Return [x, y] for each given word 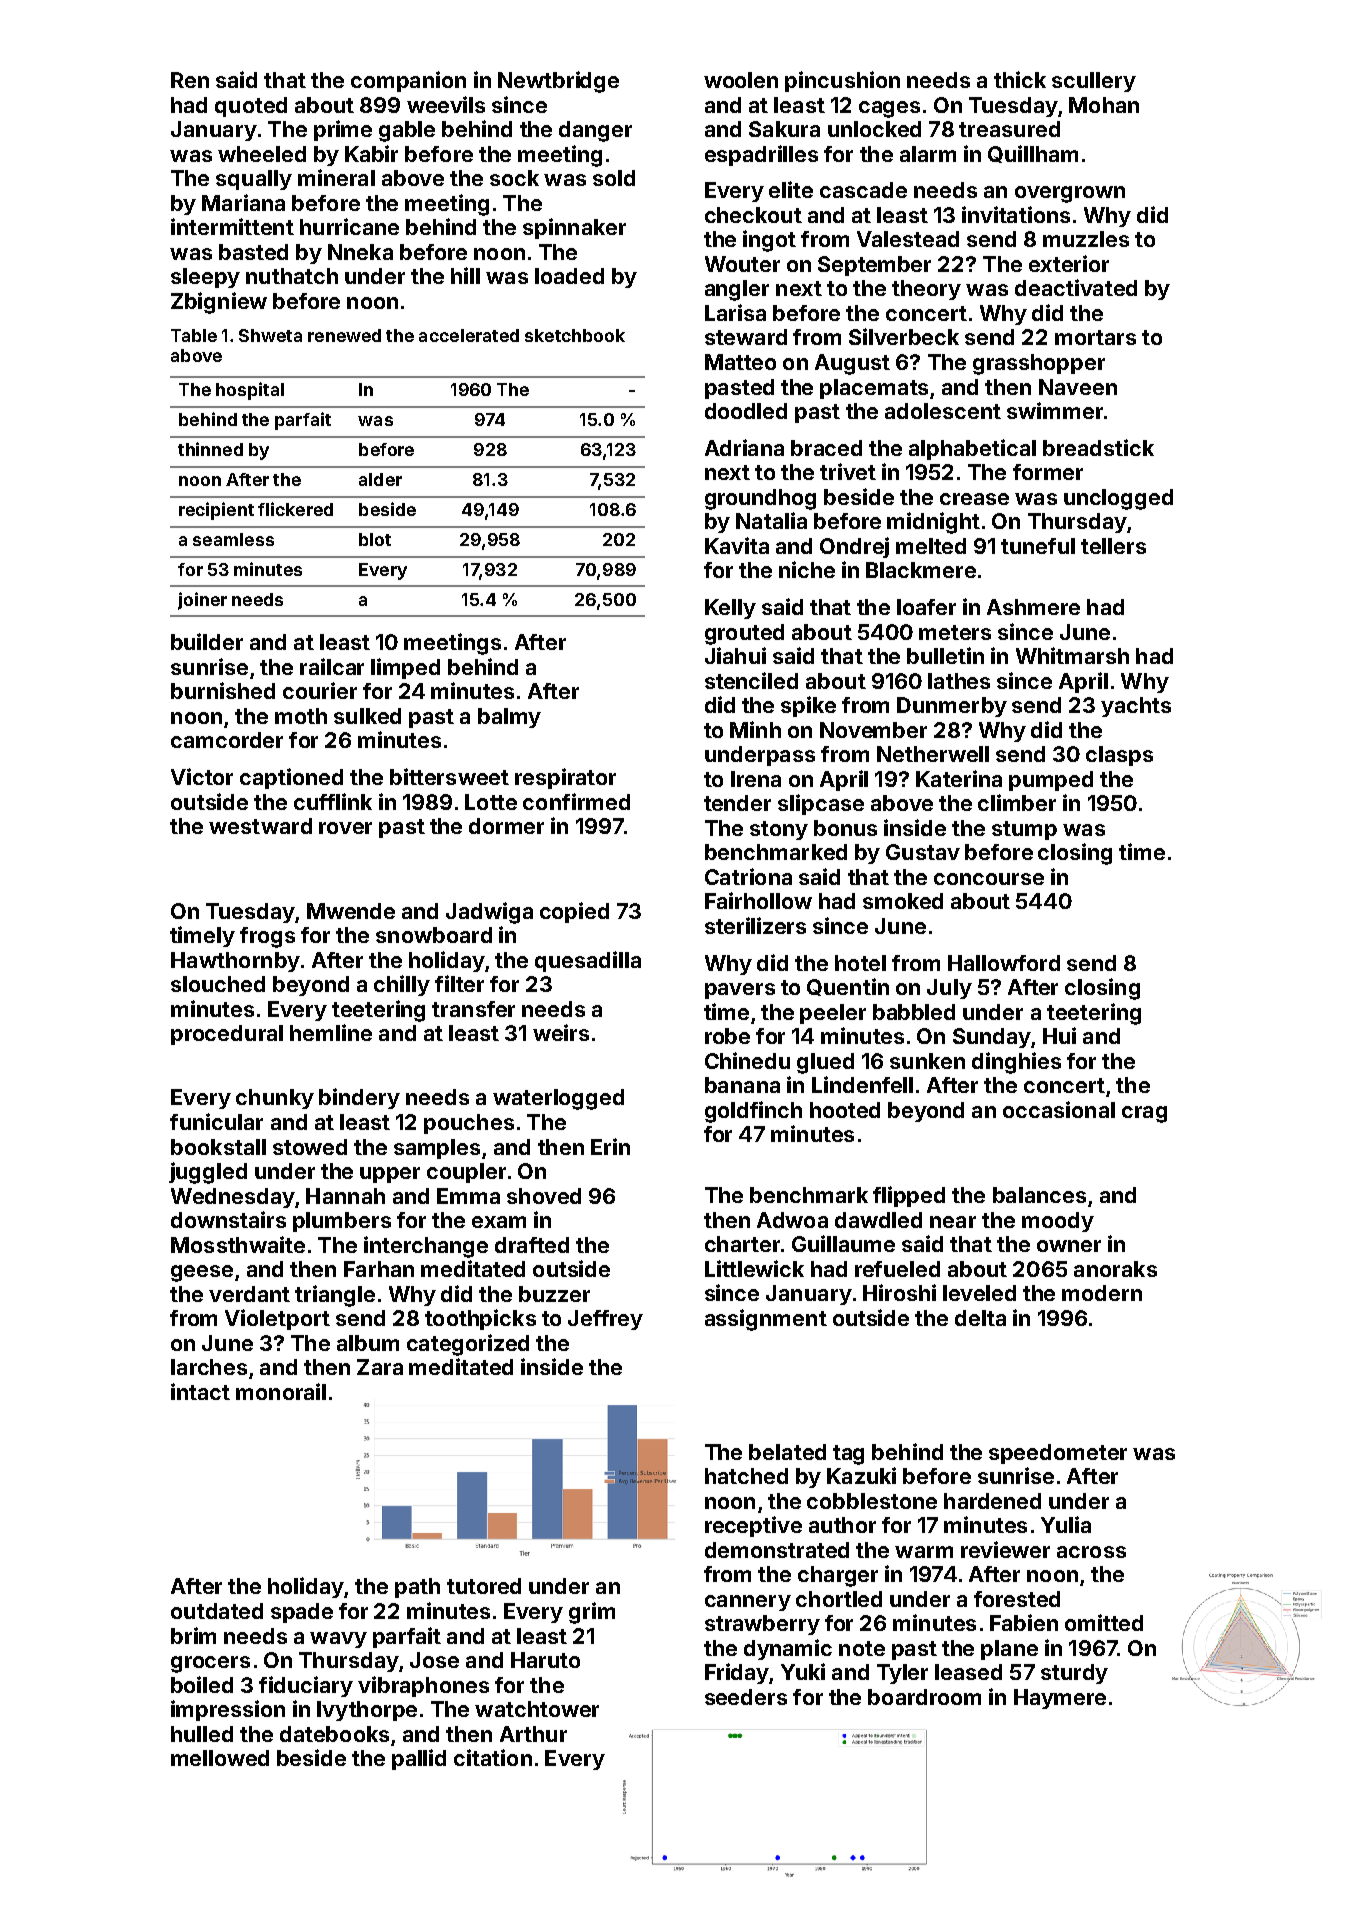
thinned [210, 449]
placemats [874, 389]
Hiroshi [899, 1292]
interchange [426, 1247]
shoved [544, 1196]
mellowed [220, 1758]
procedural [227, 1035]
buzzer [554, 1294]
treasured [1009, 129]
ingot [769, 241]
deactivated [1076, 287]
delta [980, 1318]
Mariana [243, 202]
